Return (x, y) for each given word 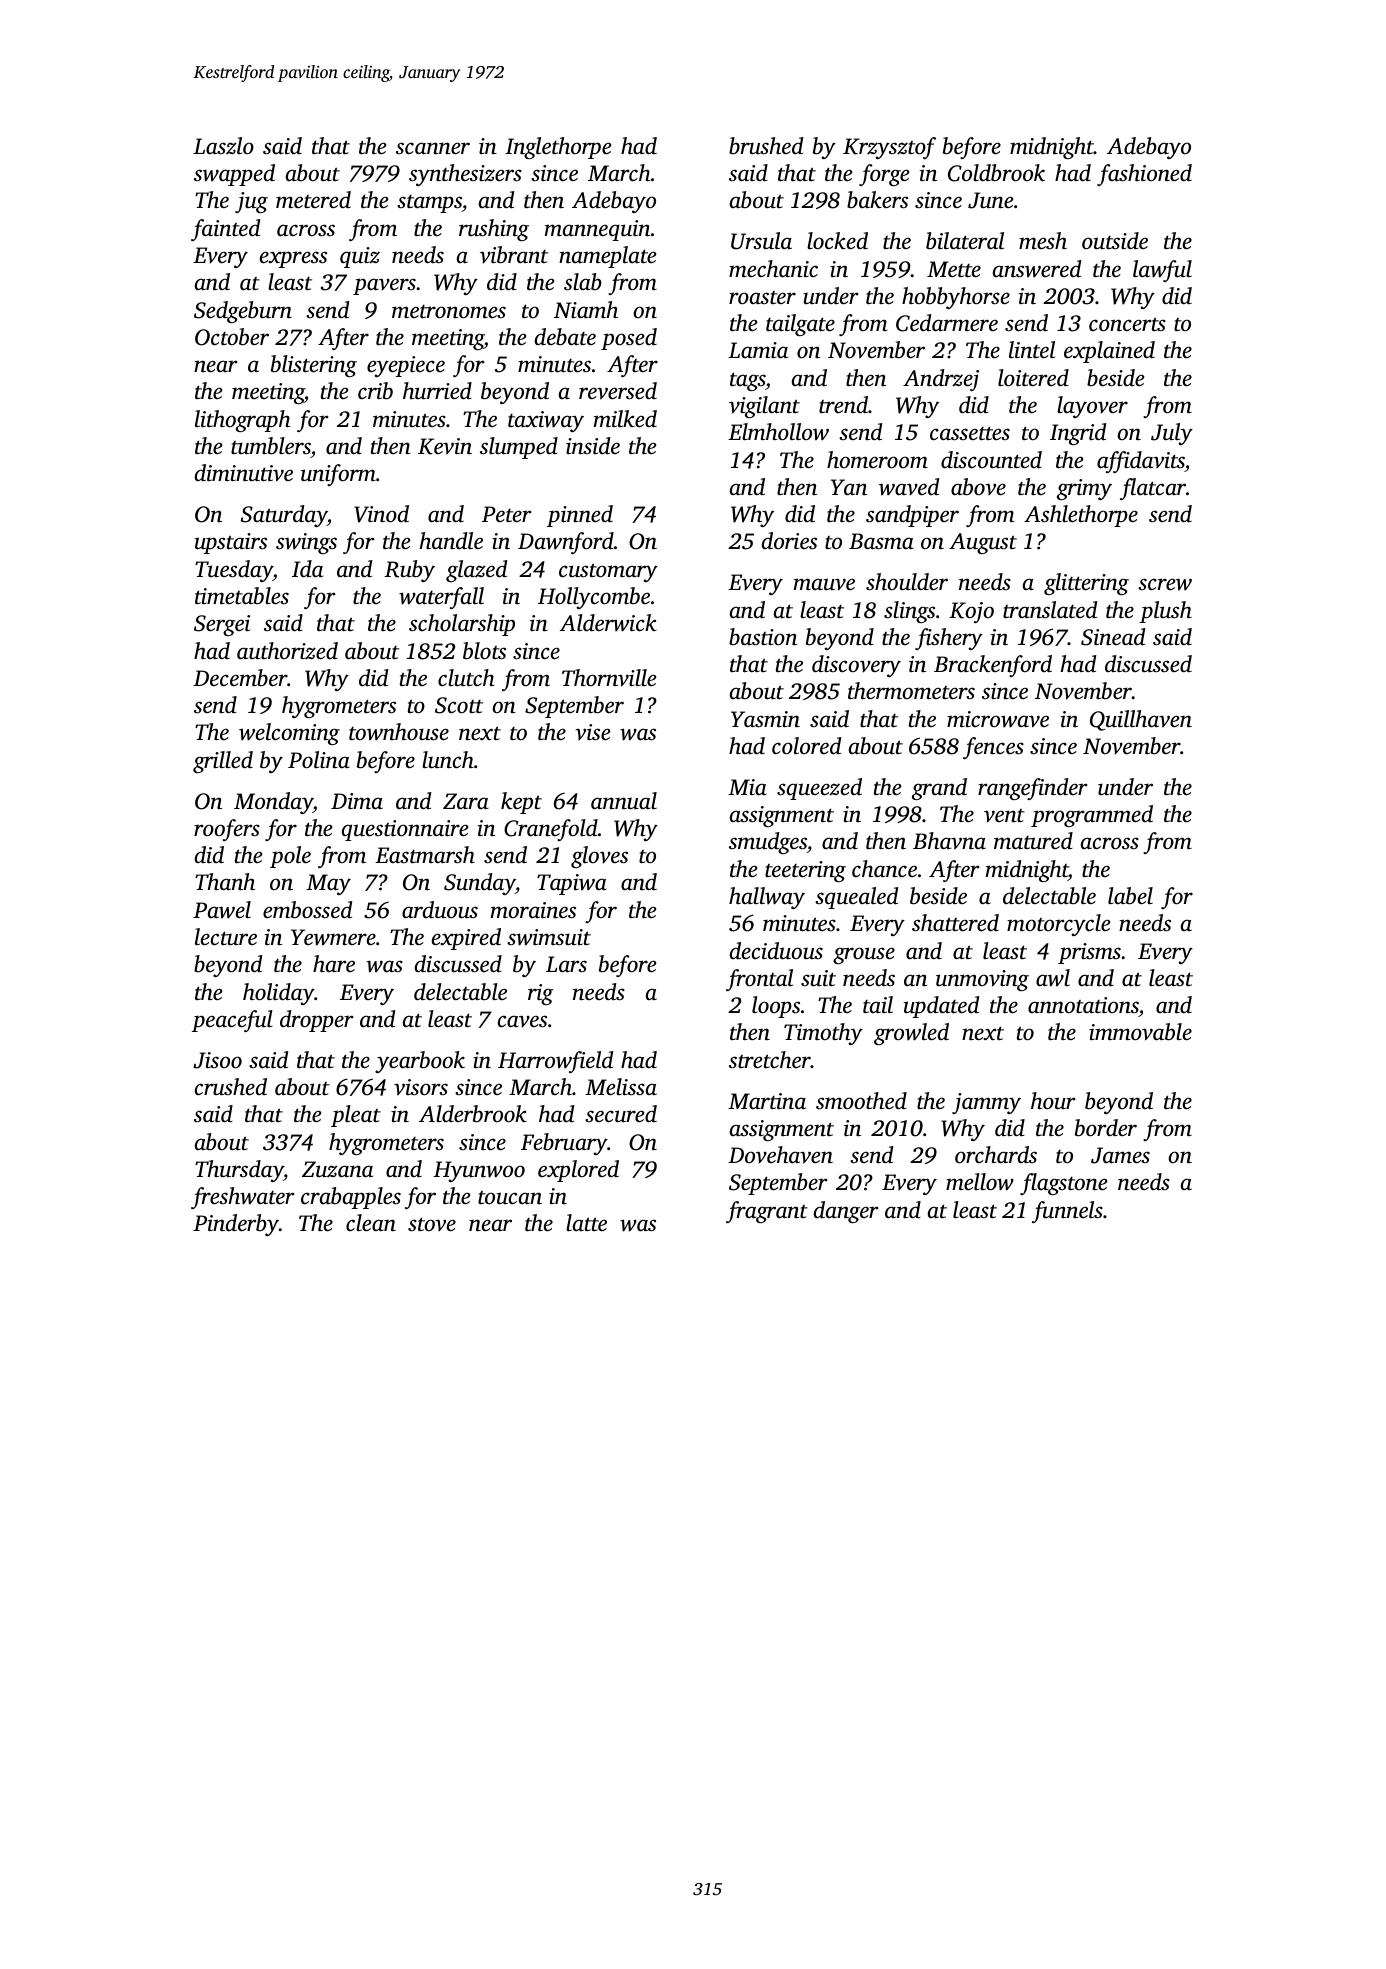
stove (432, 1224)
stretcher (770, 1059)
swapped (234, 175)
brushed (766, 146)
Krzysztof (889, 148)
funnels (1067, 1212)
